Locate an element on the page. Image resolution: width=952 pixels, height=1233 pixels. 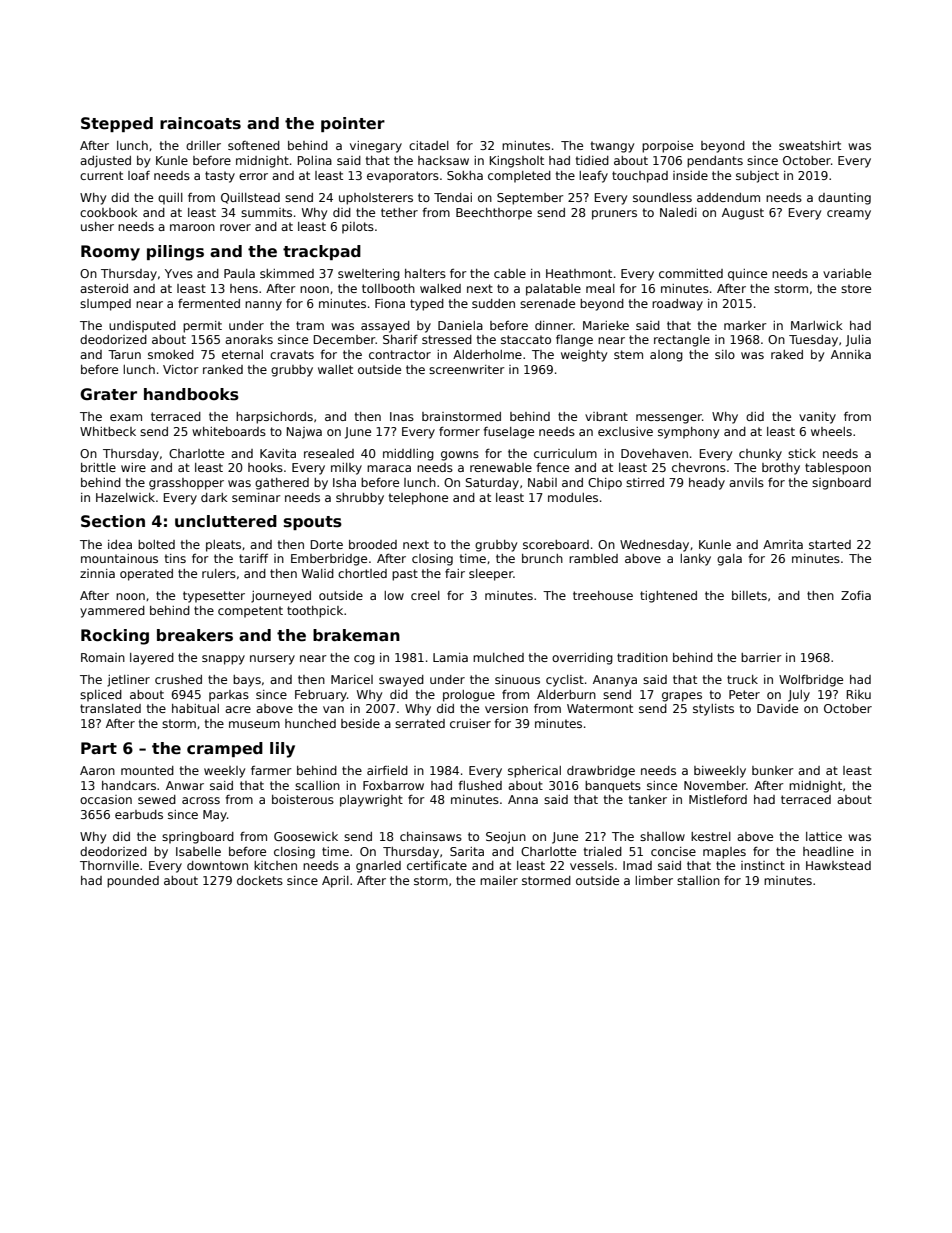
gowns is located at coordinates (460, 456).
